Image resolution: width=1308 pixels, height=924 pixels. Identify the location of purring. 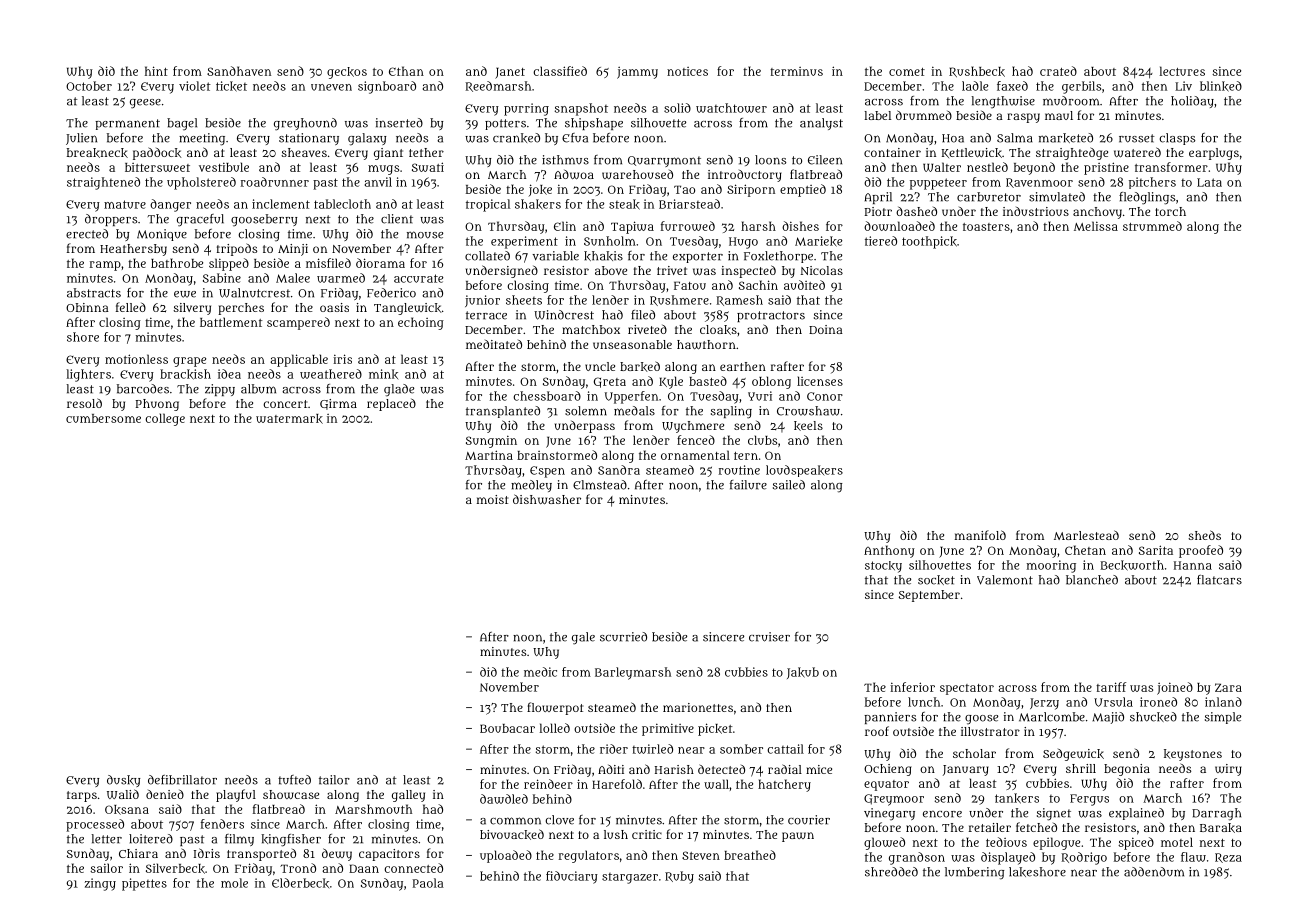
(526, 109).
